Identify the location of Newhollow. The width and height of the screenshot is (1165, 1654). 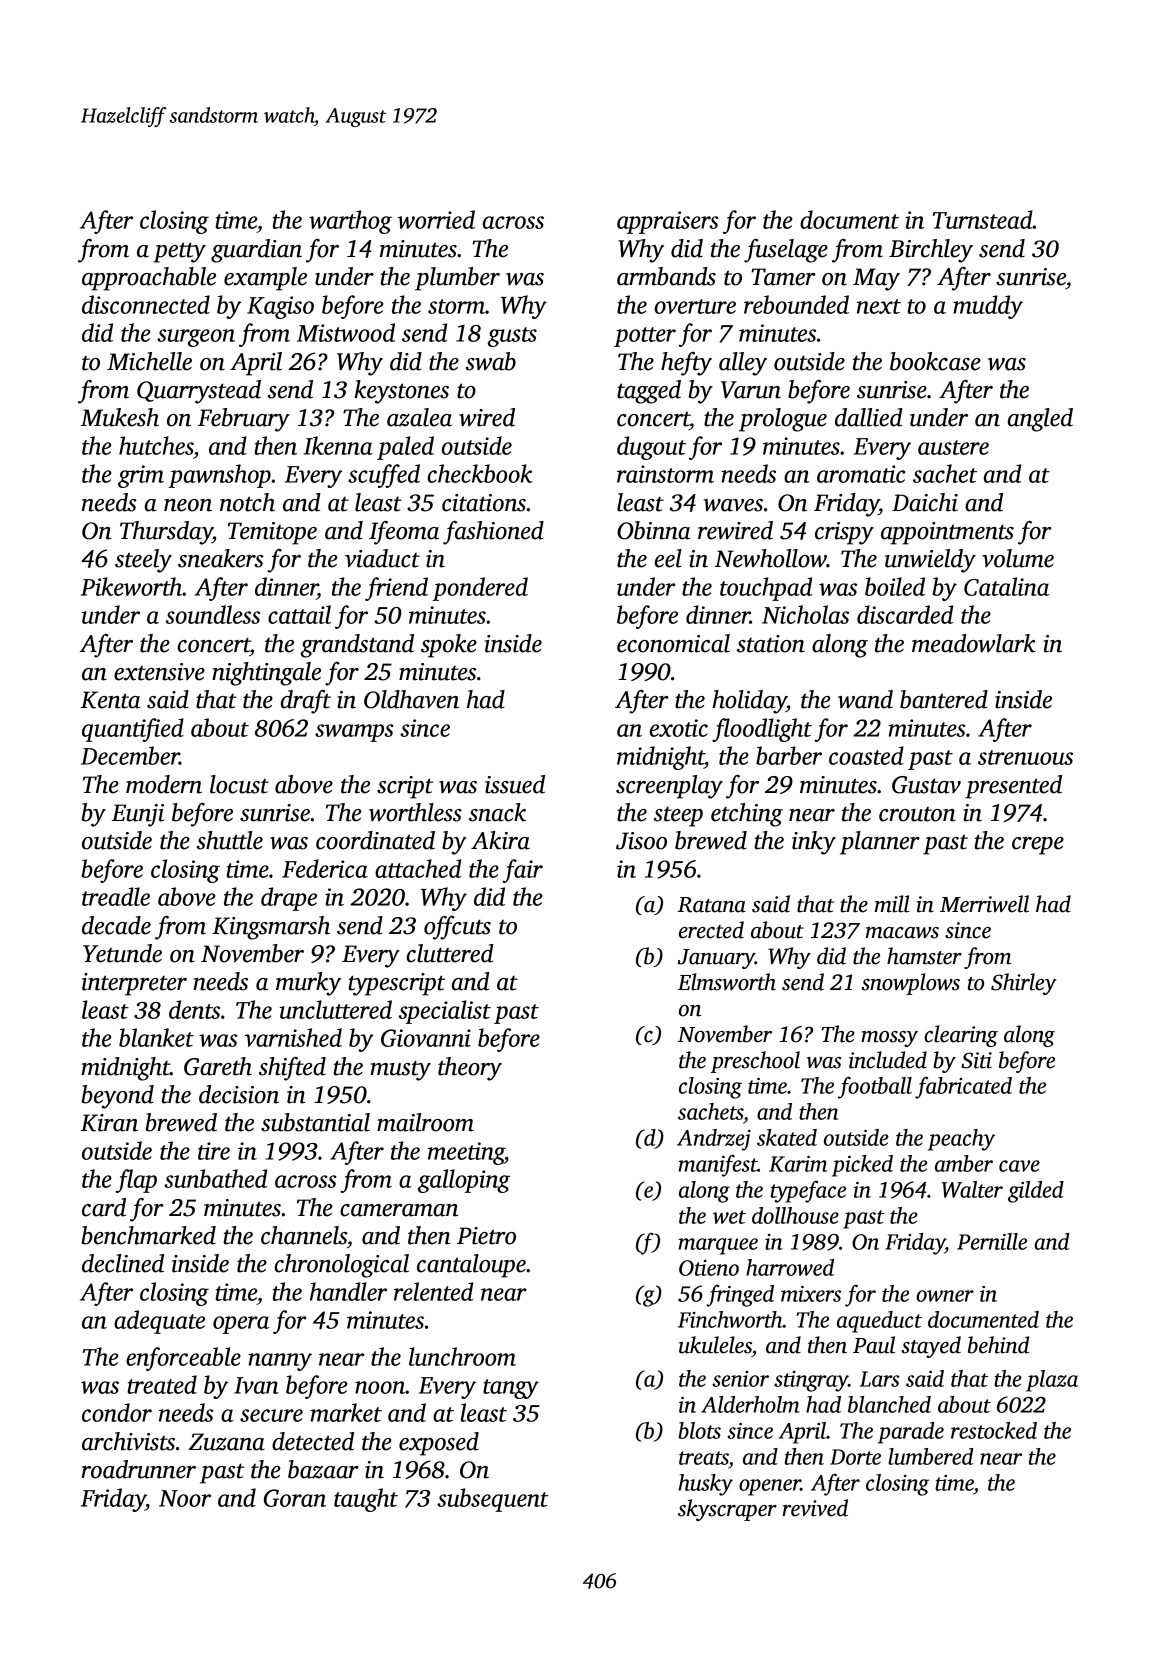
(771, 558).
